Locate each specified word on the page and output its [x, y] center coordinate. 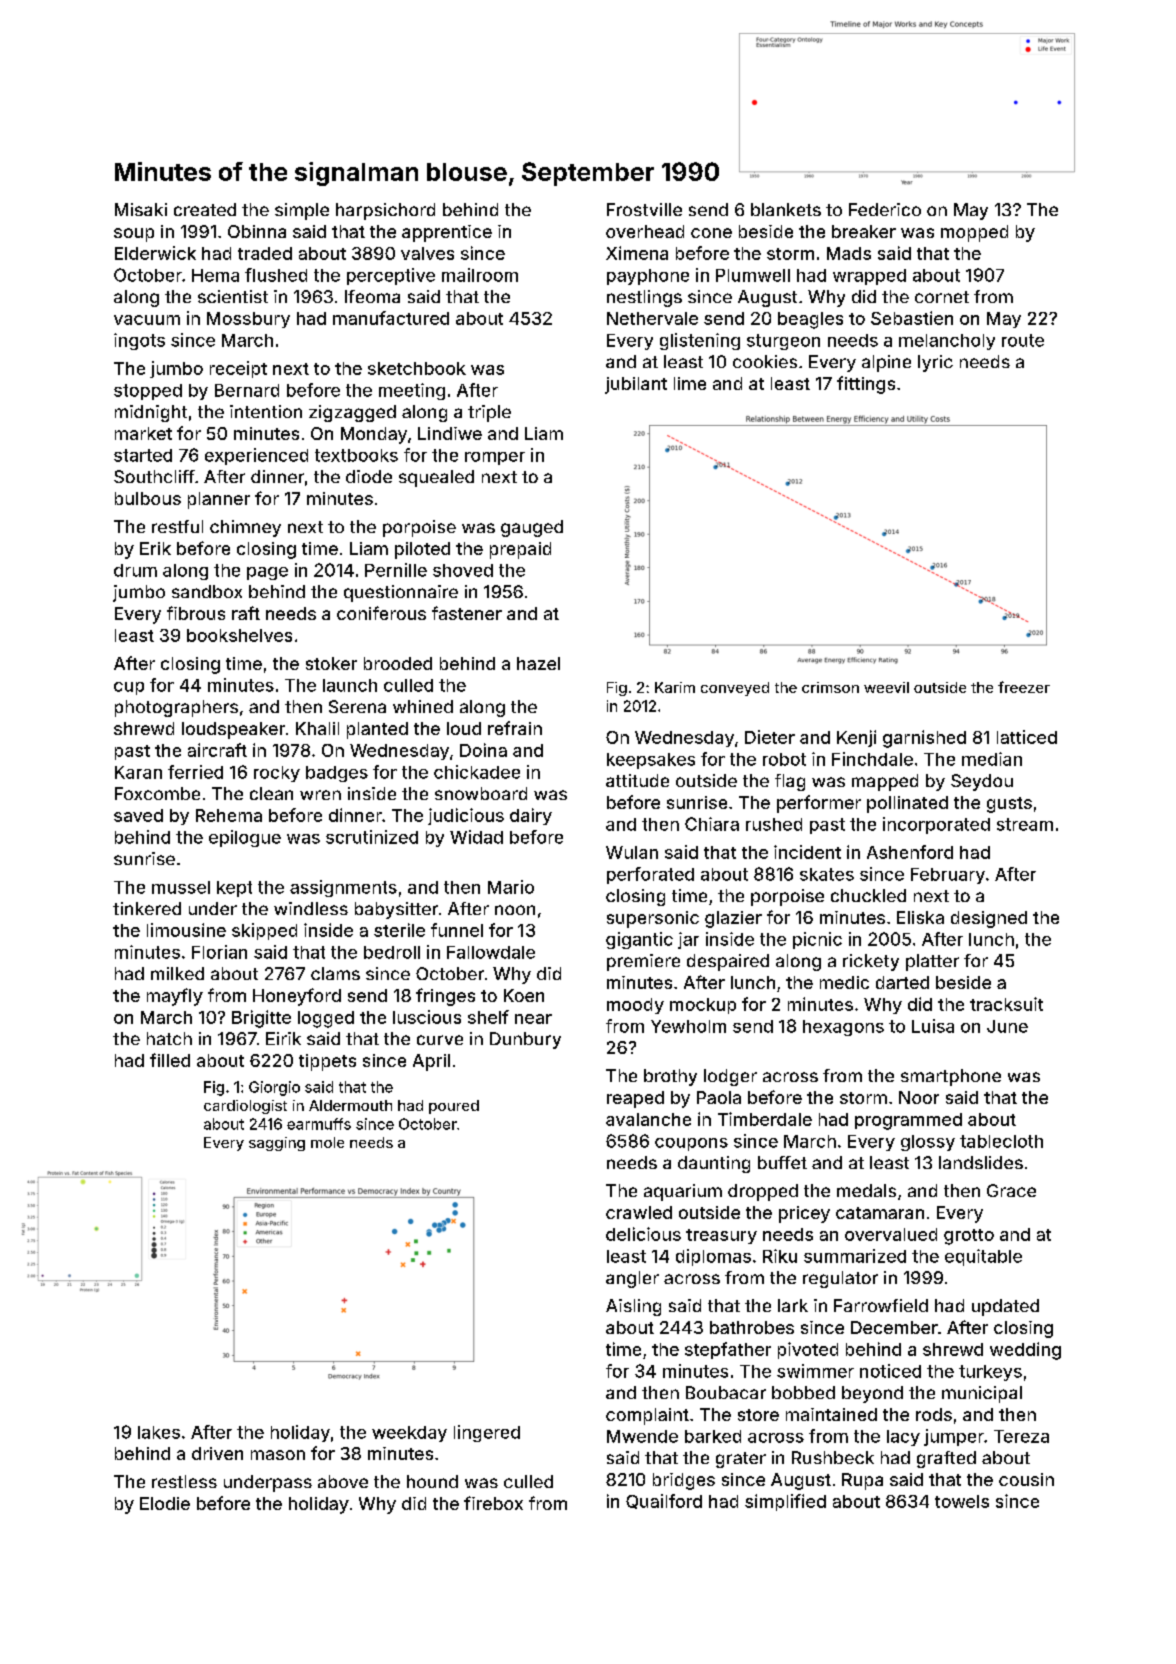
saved [138, 815]
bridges [684, 1481]
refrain [515, 728]
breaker [864, 231]
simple [302, 211]
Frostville [644, 209]
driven [217, 1453]
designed [989, 919]
